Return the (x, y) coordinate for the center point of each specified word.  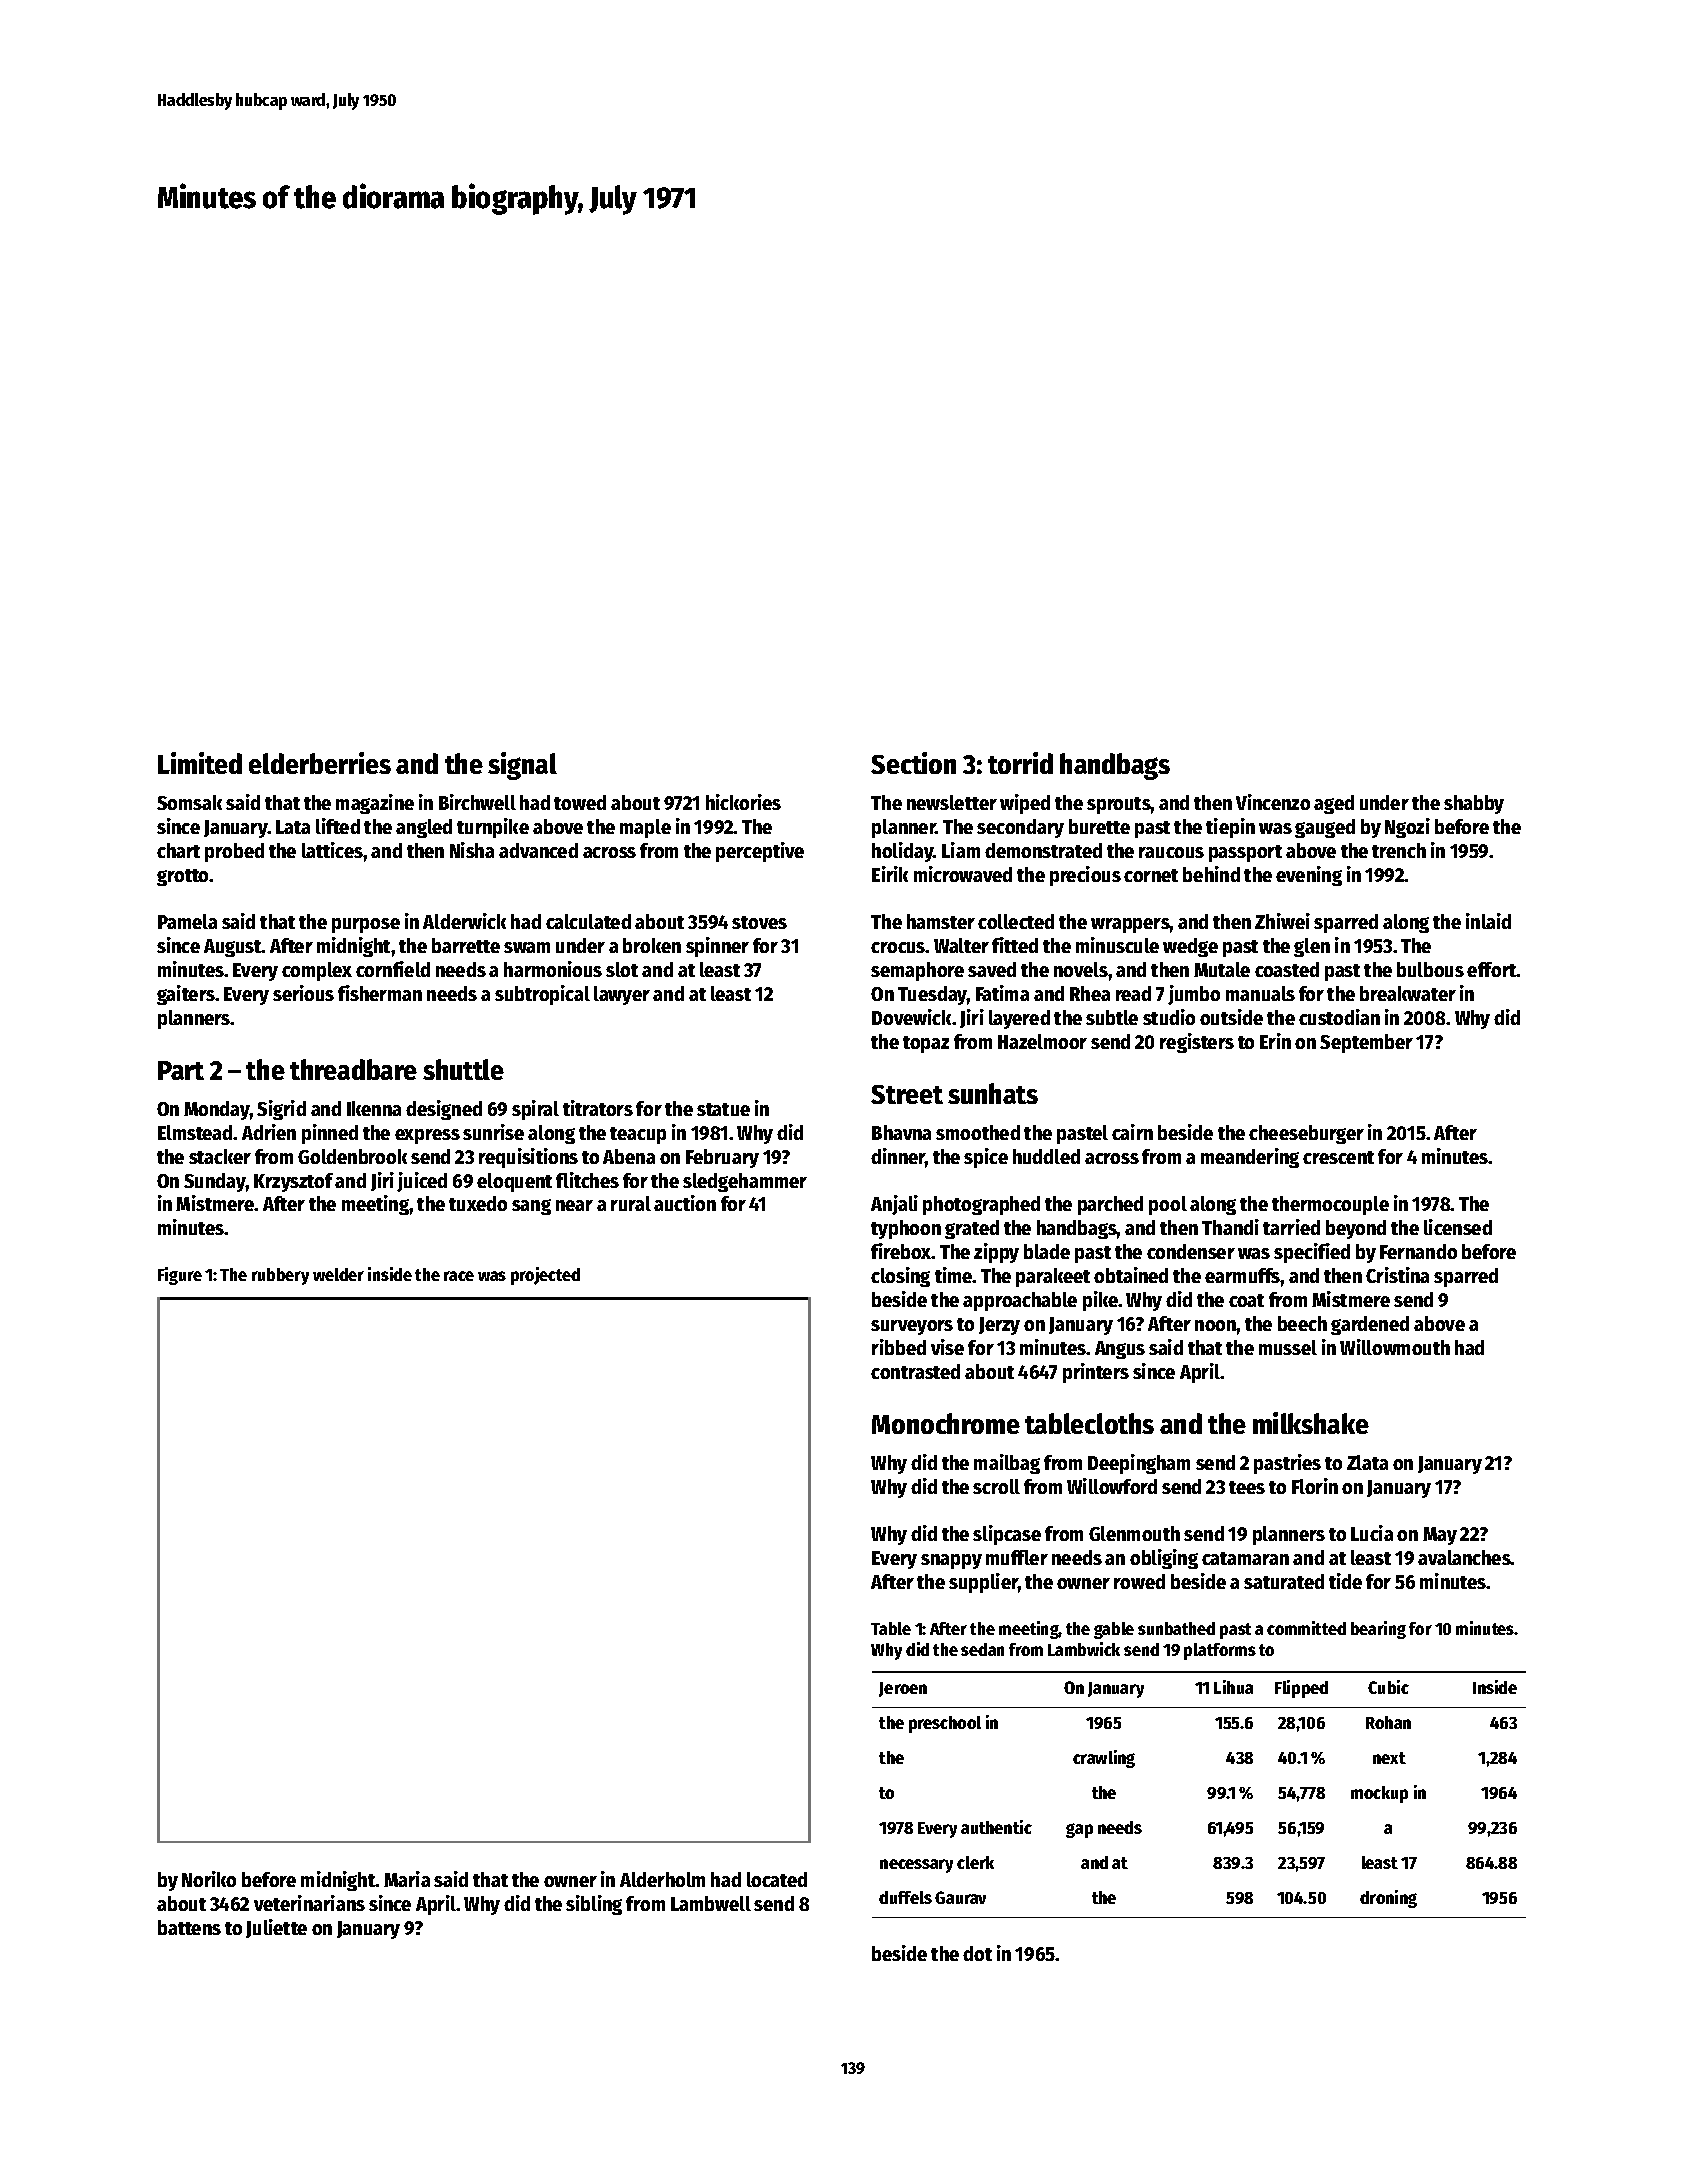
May (1440, 1536)
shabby (1474, 804)
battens (189, 1927)
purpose (366, 925)
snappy (951, 1561)
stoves (759, 922)
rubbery (280, 1276)
